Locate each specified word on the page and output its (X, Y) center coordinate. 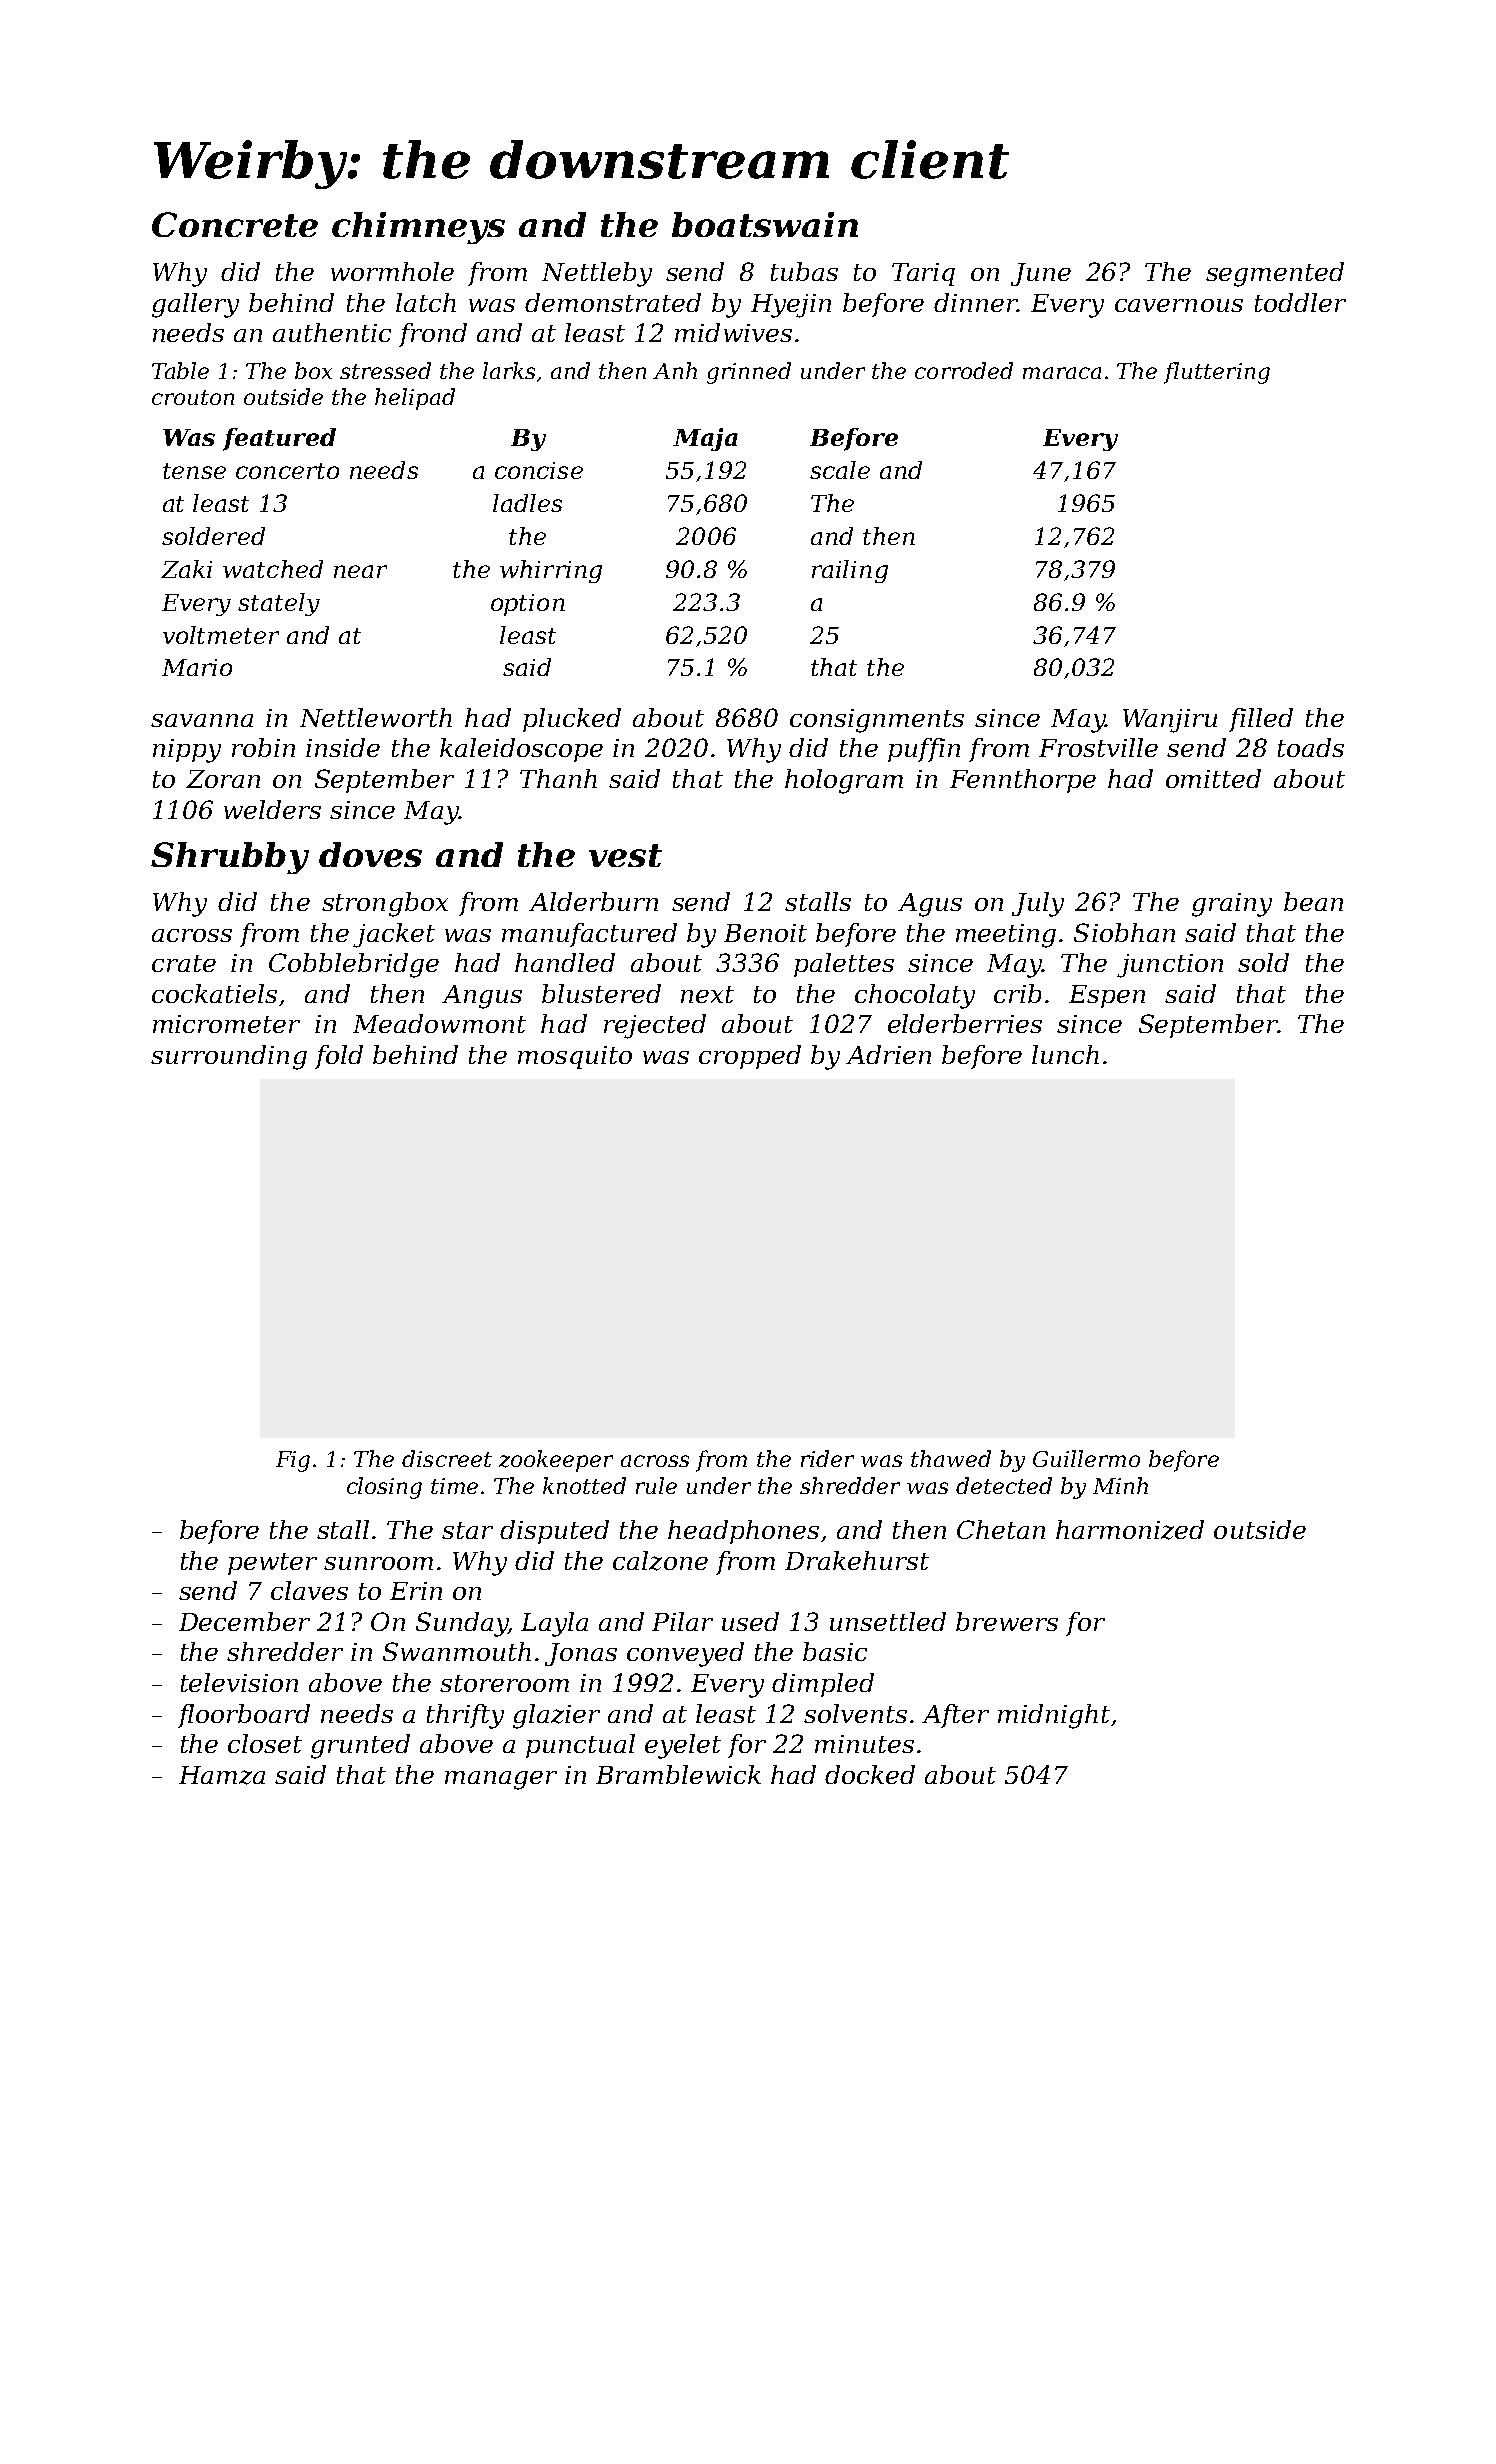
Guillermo (1086, 1458)
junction (1170, 966)
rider (827, 1458)
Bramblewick (678, 1774)
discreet (447, 1458)
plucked (572, 720)
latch (426, 302)
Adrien (888, 1054)
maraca (1062, 373)
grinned (749, 373)
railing (850, 571)
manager (501, 1780)
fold (339, 1057)
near (360, 571)
